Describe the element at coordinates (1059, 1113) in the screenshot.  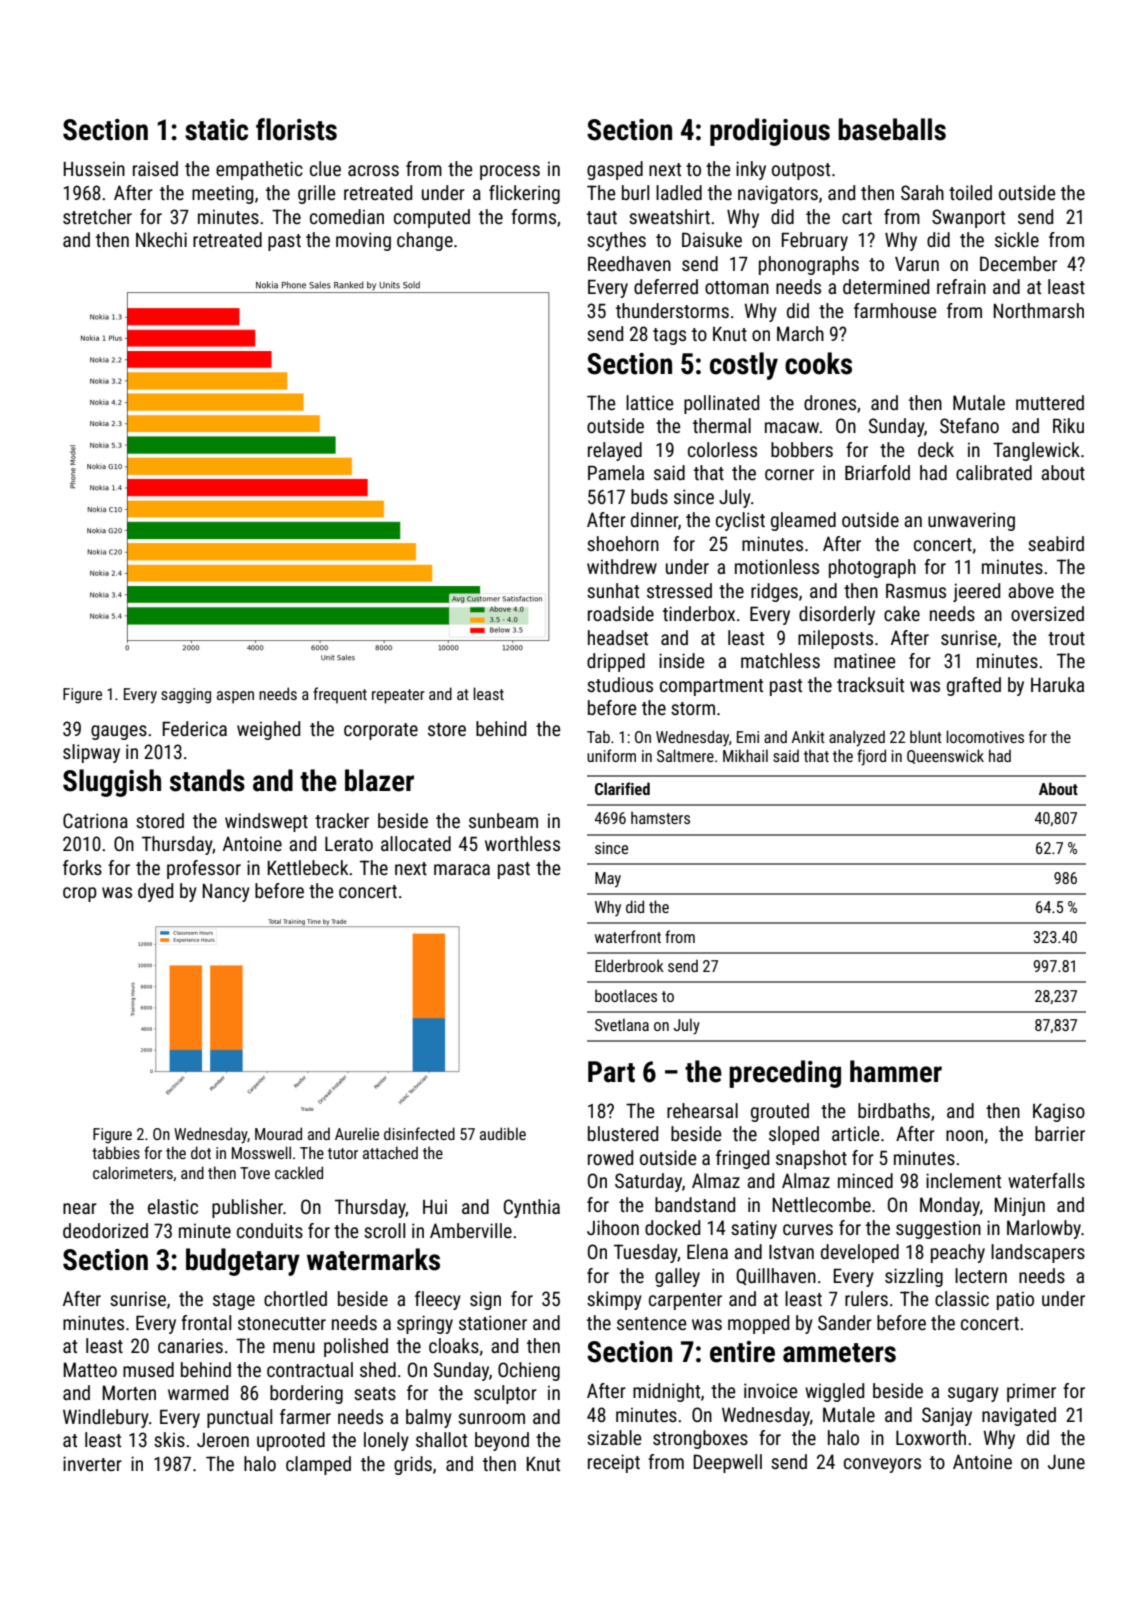
I see `Kagiso` at that location.
